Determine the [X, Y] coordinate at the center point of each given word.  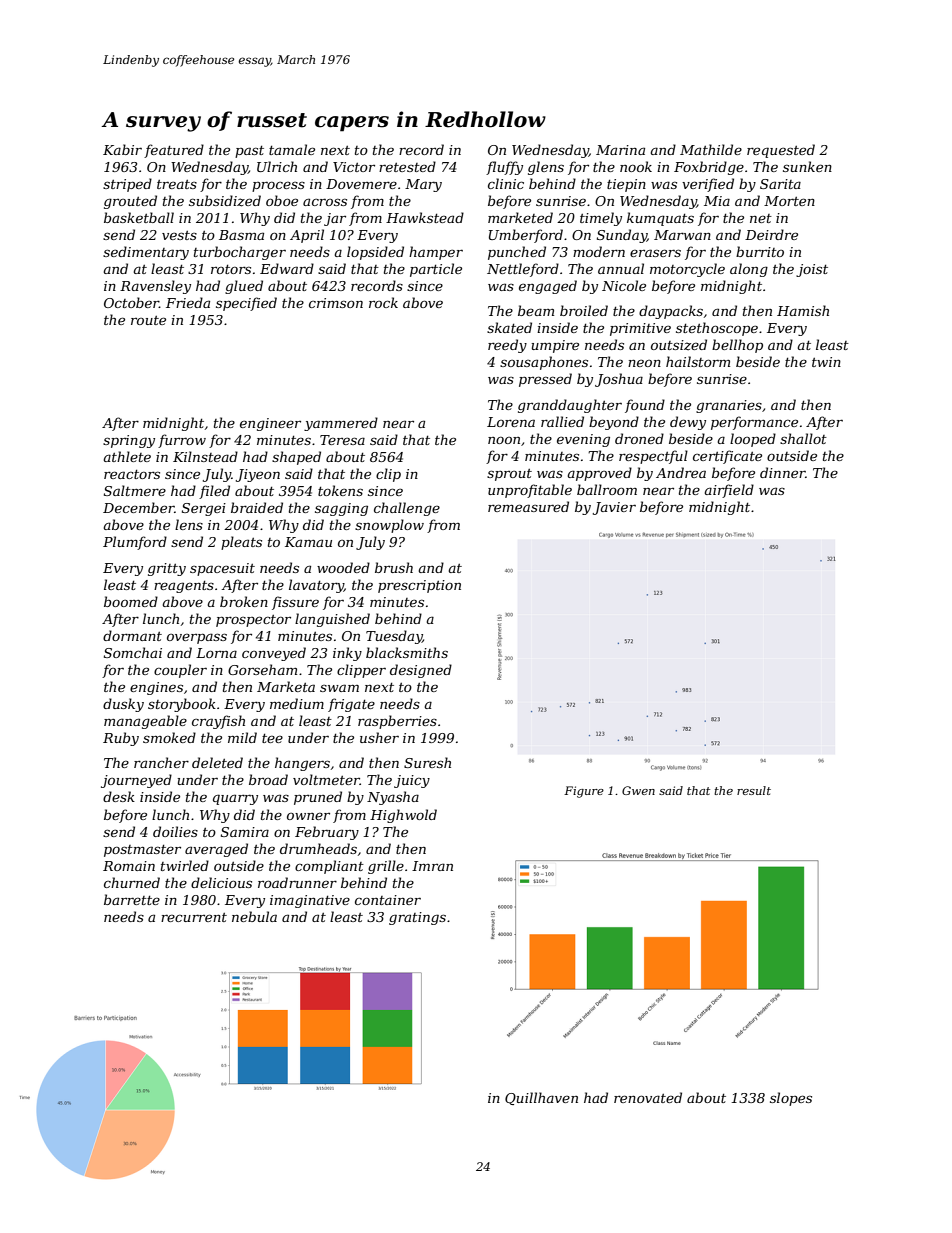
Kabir [122, 149]
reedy [507, 346]
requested [781, 151]
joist [812, 270]
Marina [620, 150]
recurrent [194, 917]
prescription [419, 586]
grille [386, 867]
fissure [295, 603]
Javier [614, 508]
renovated [648, 1097]
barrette [132, 899]
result [754, 790]
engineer [270, 424]
